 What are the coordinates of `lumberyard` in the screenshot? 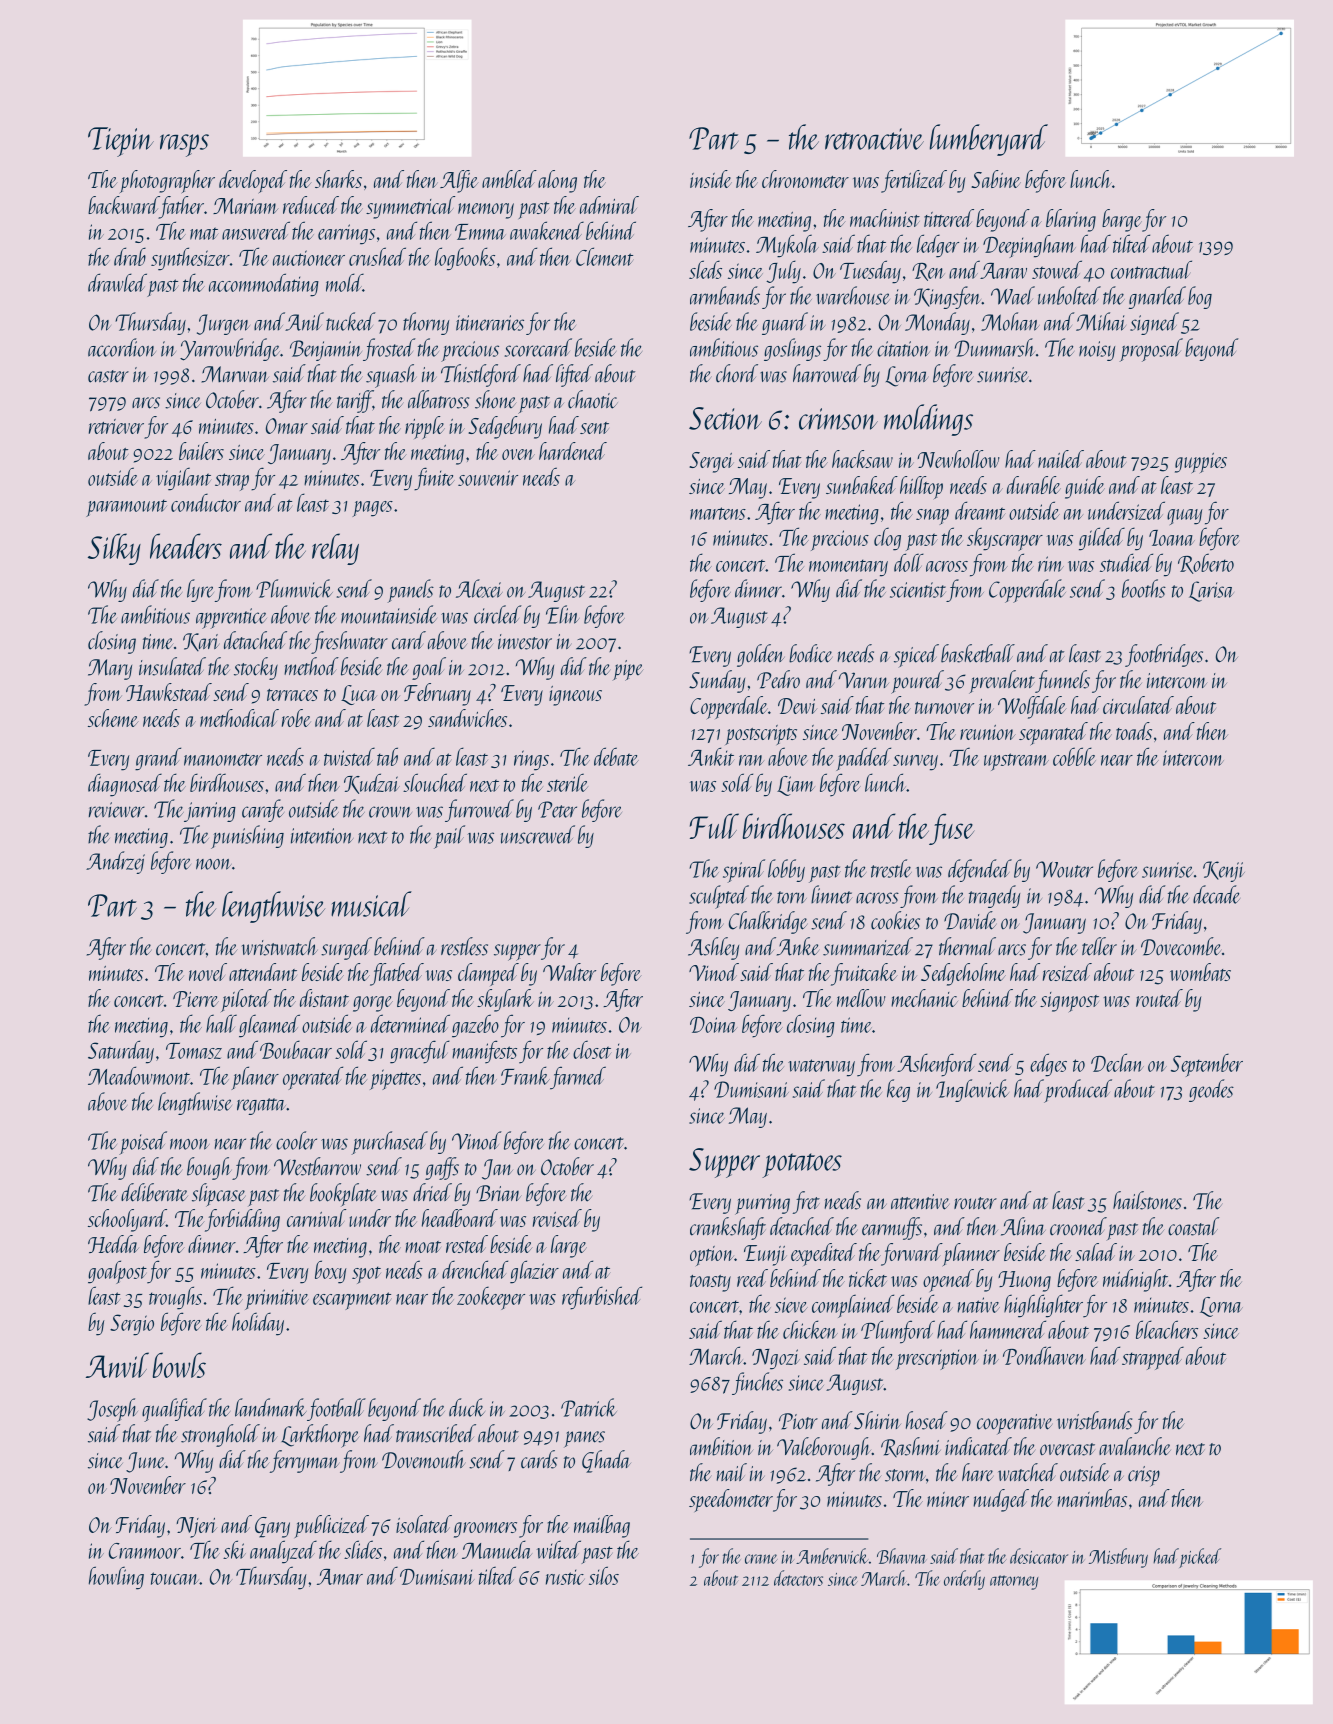 It's located at (989, 140).
